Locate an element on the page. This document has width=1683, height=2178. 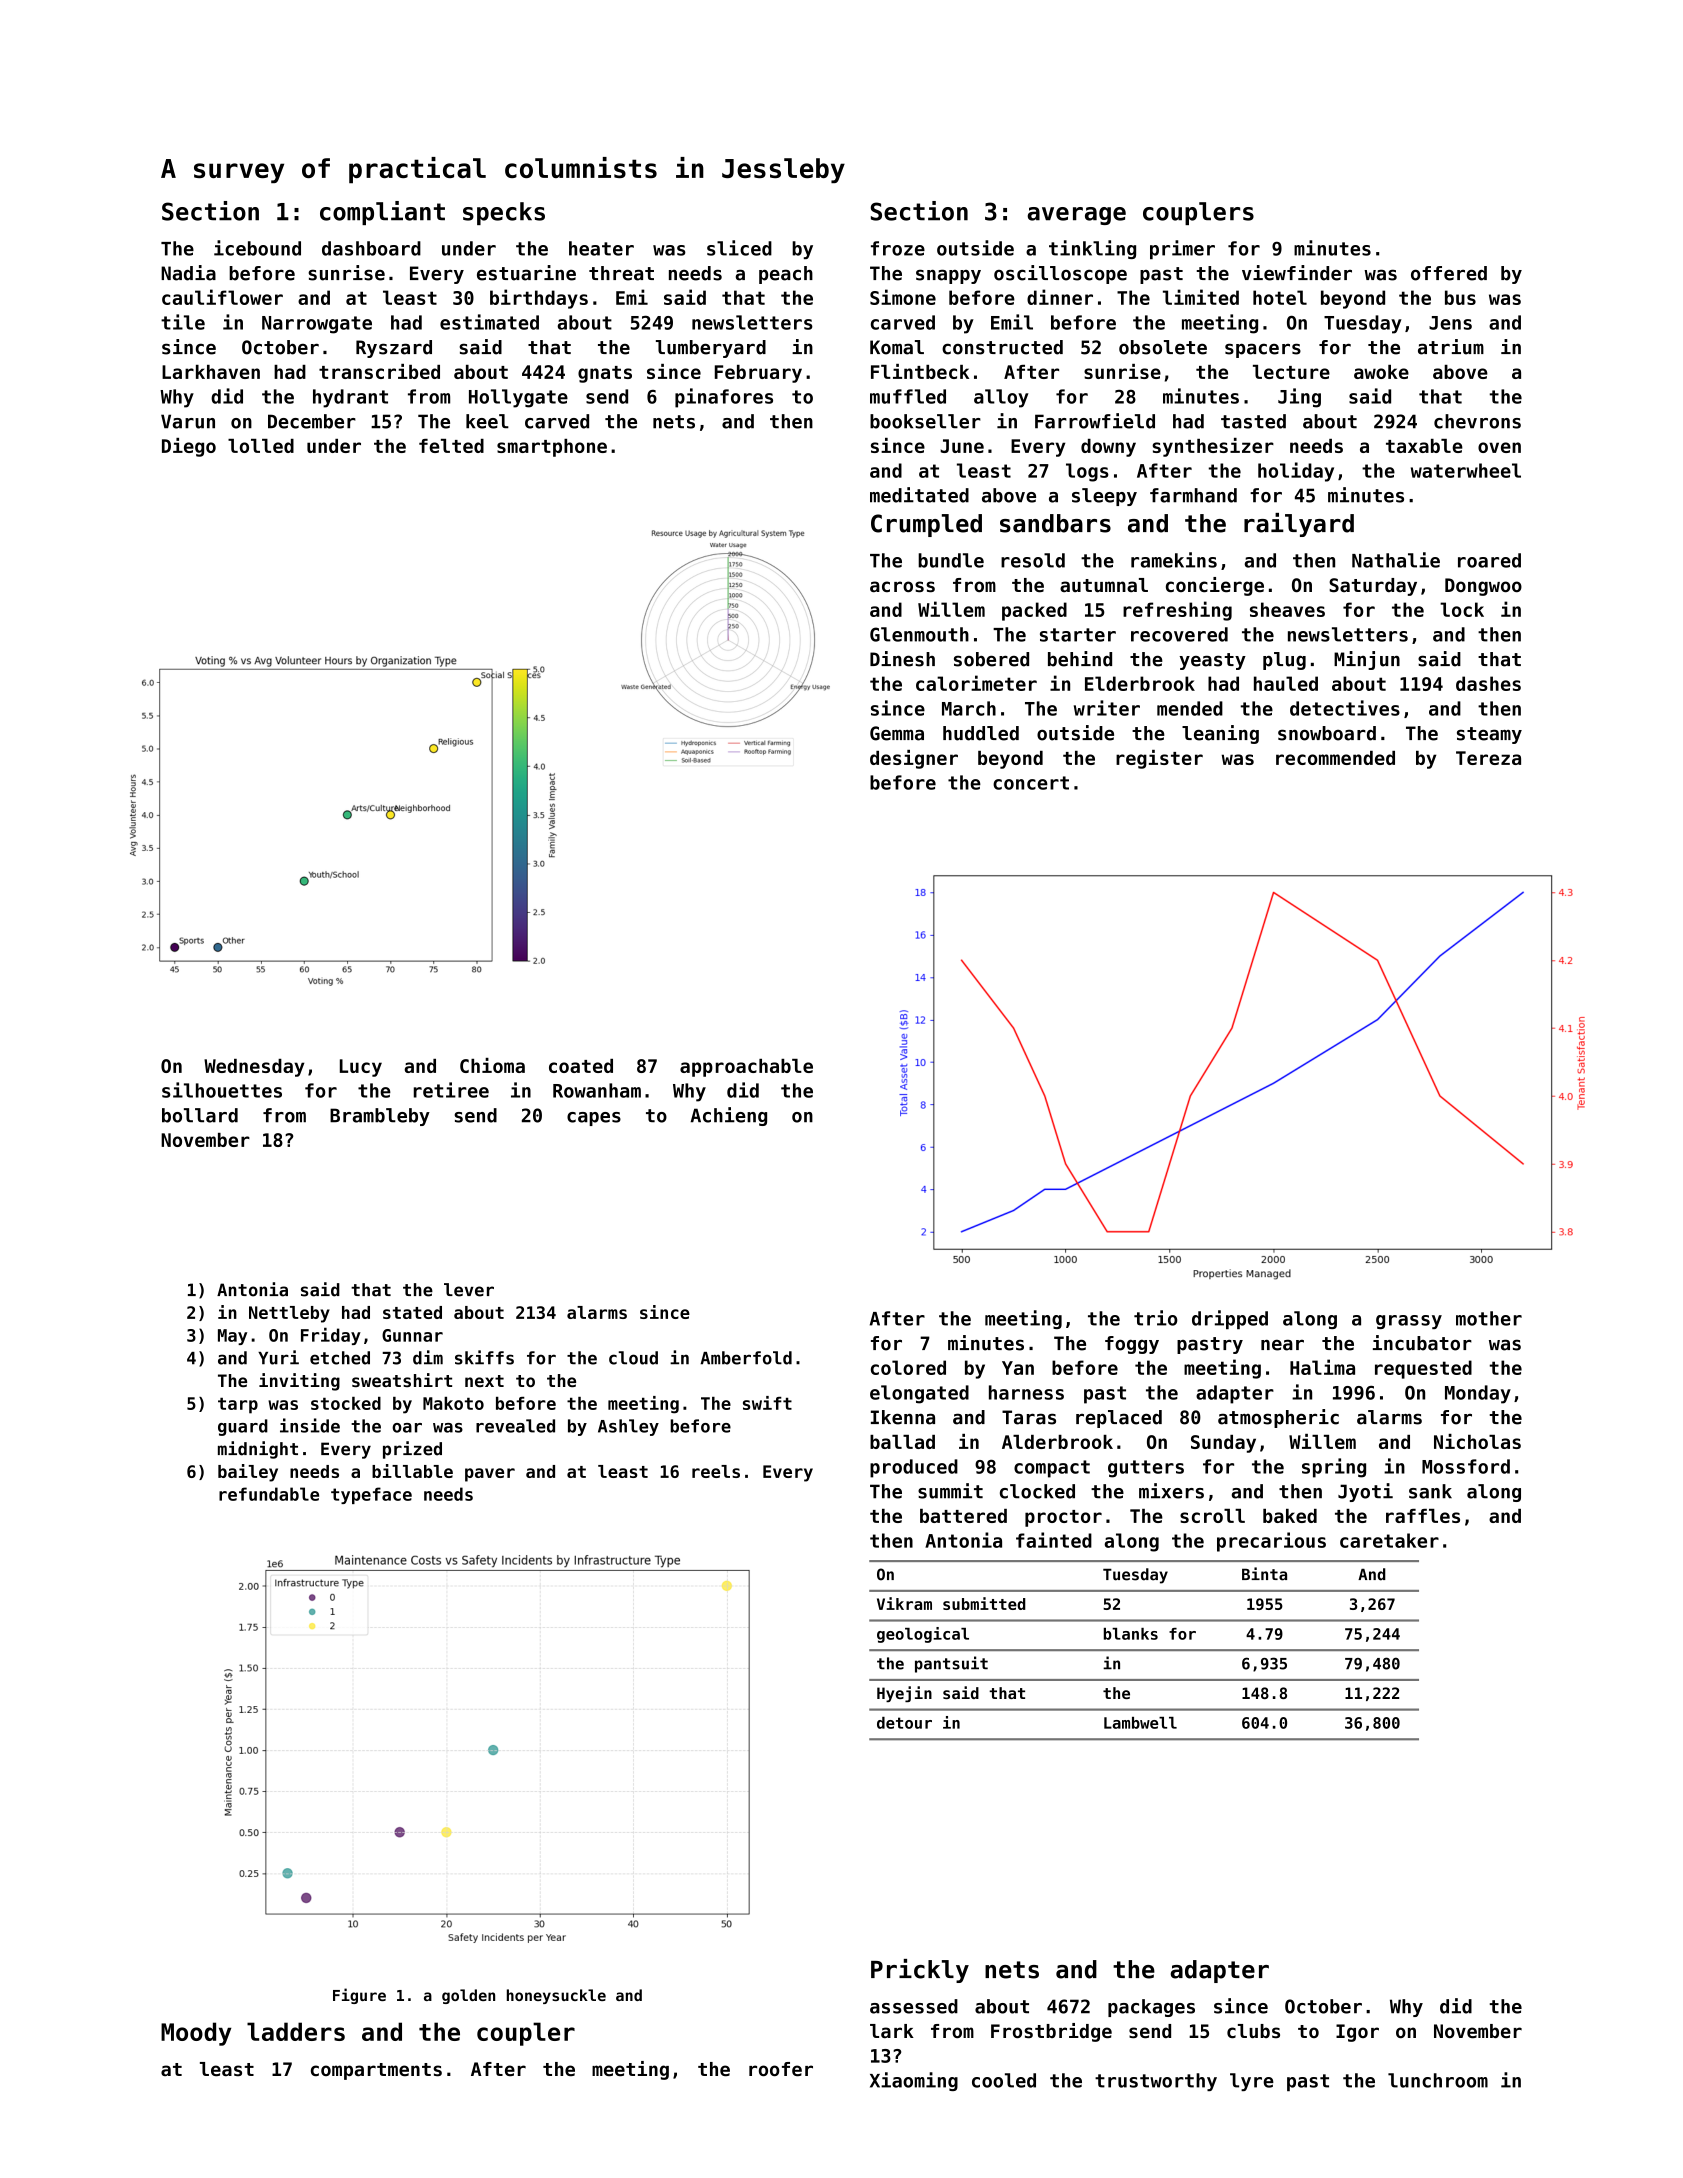
approachable is located at coordinates (746, 1068).
